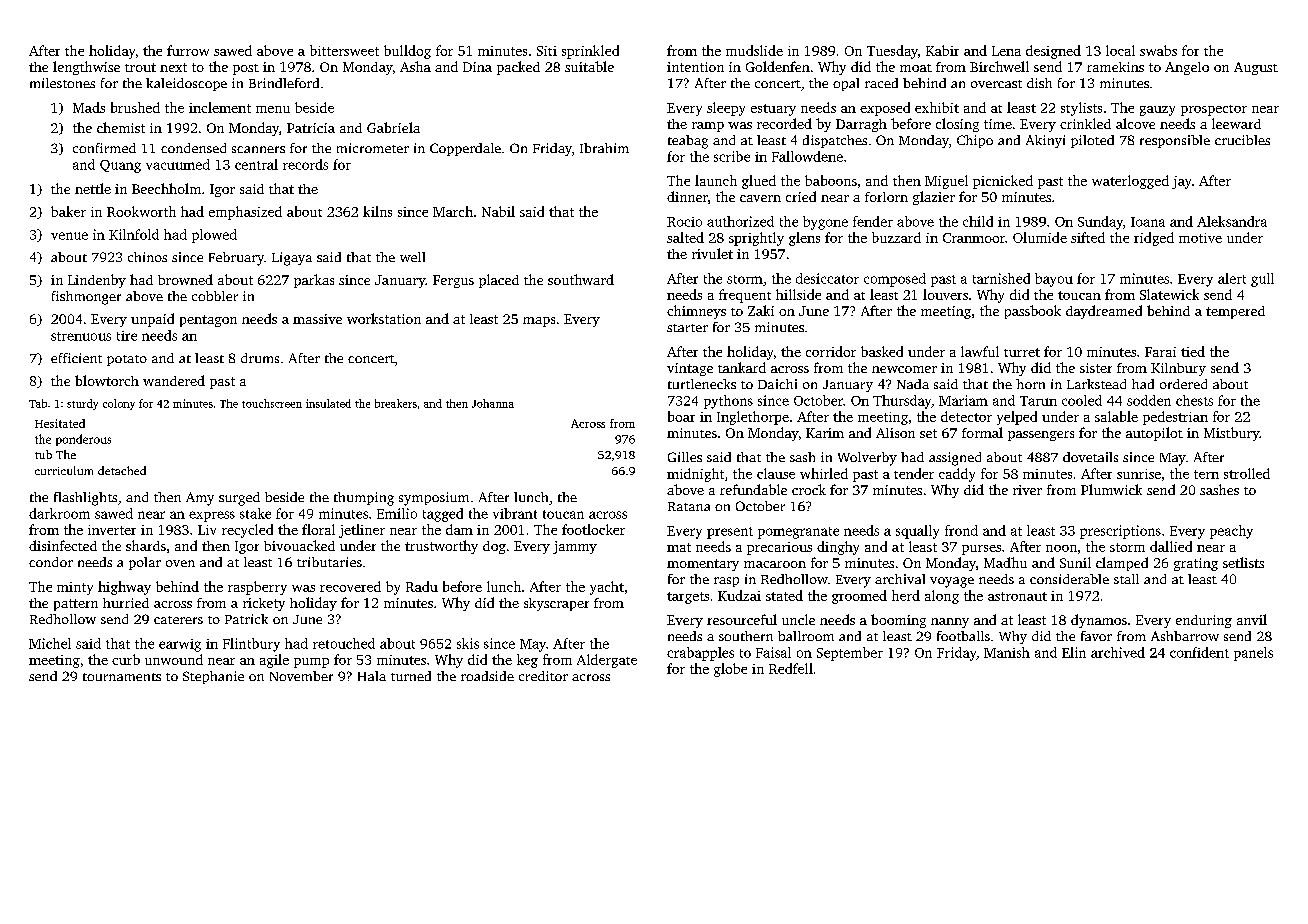 This screenshot has height=924, width=1308. Describe the element at coordinates (778, 66) in the screenshot. I see `Goldenfen` at that location.
